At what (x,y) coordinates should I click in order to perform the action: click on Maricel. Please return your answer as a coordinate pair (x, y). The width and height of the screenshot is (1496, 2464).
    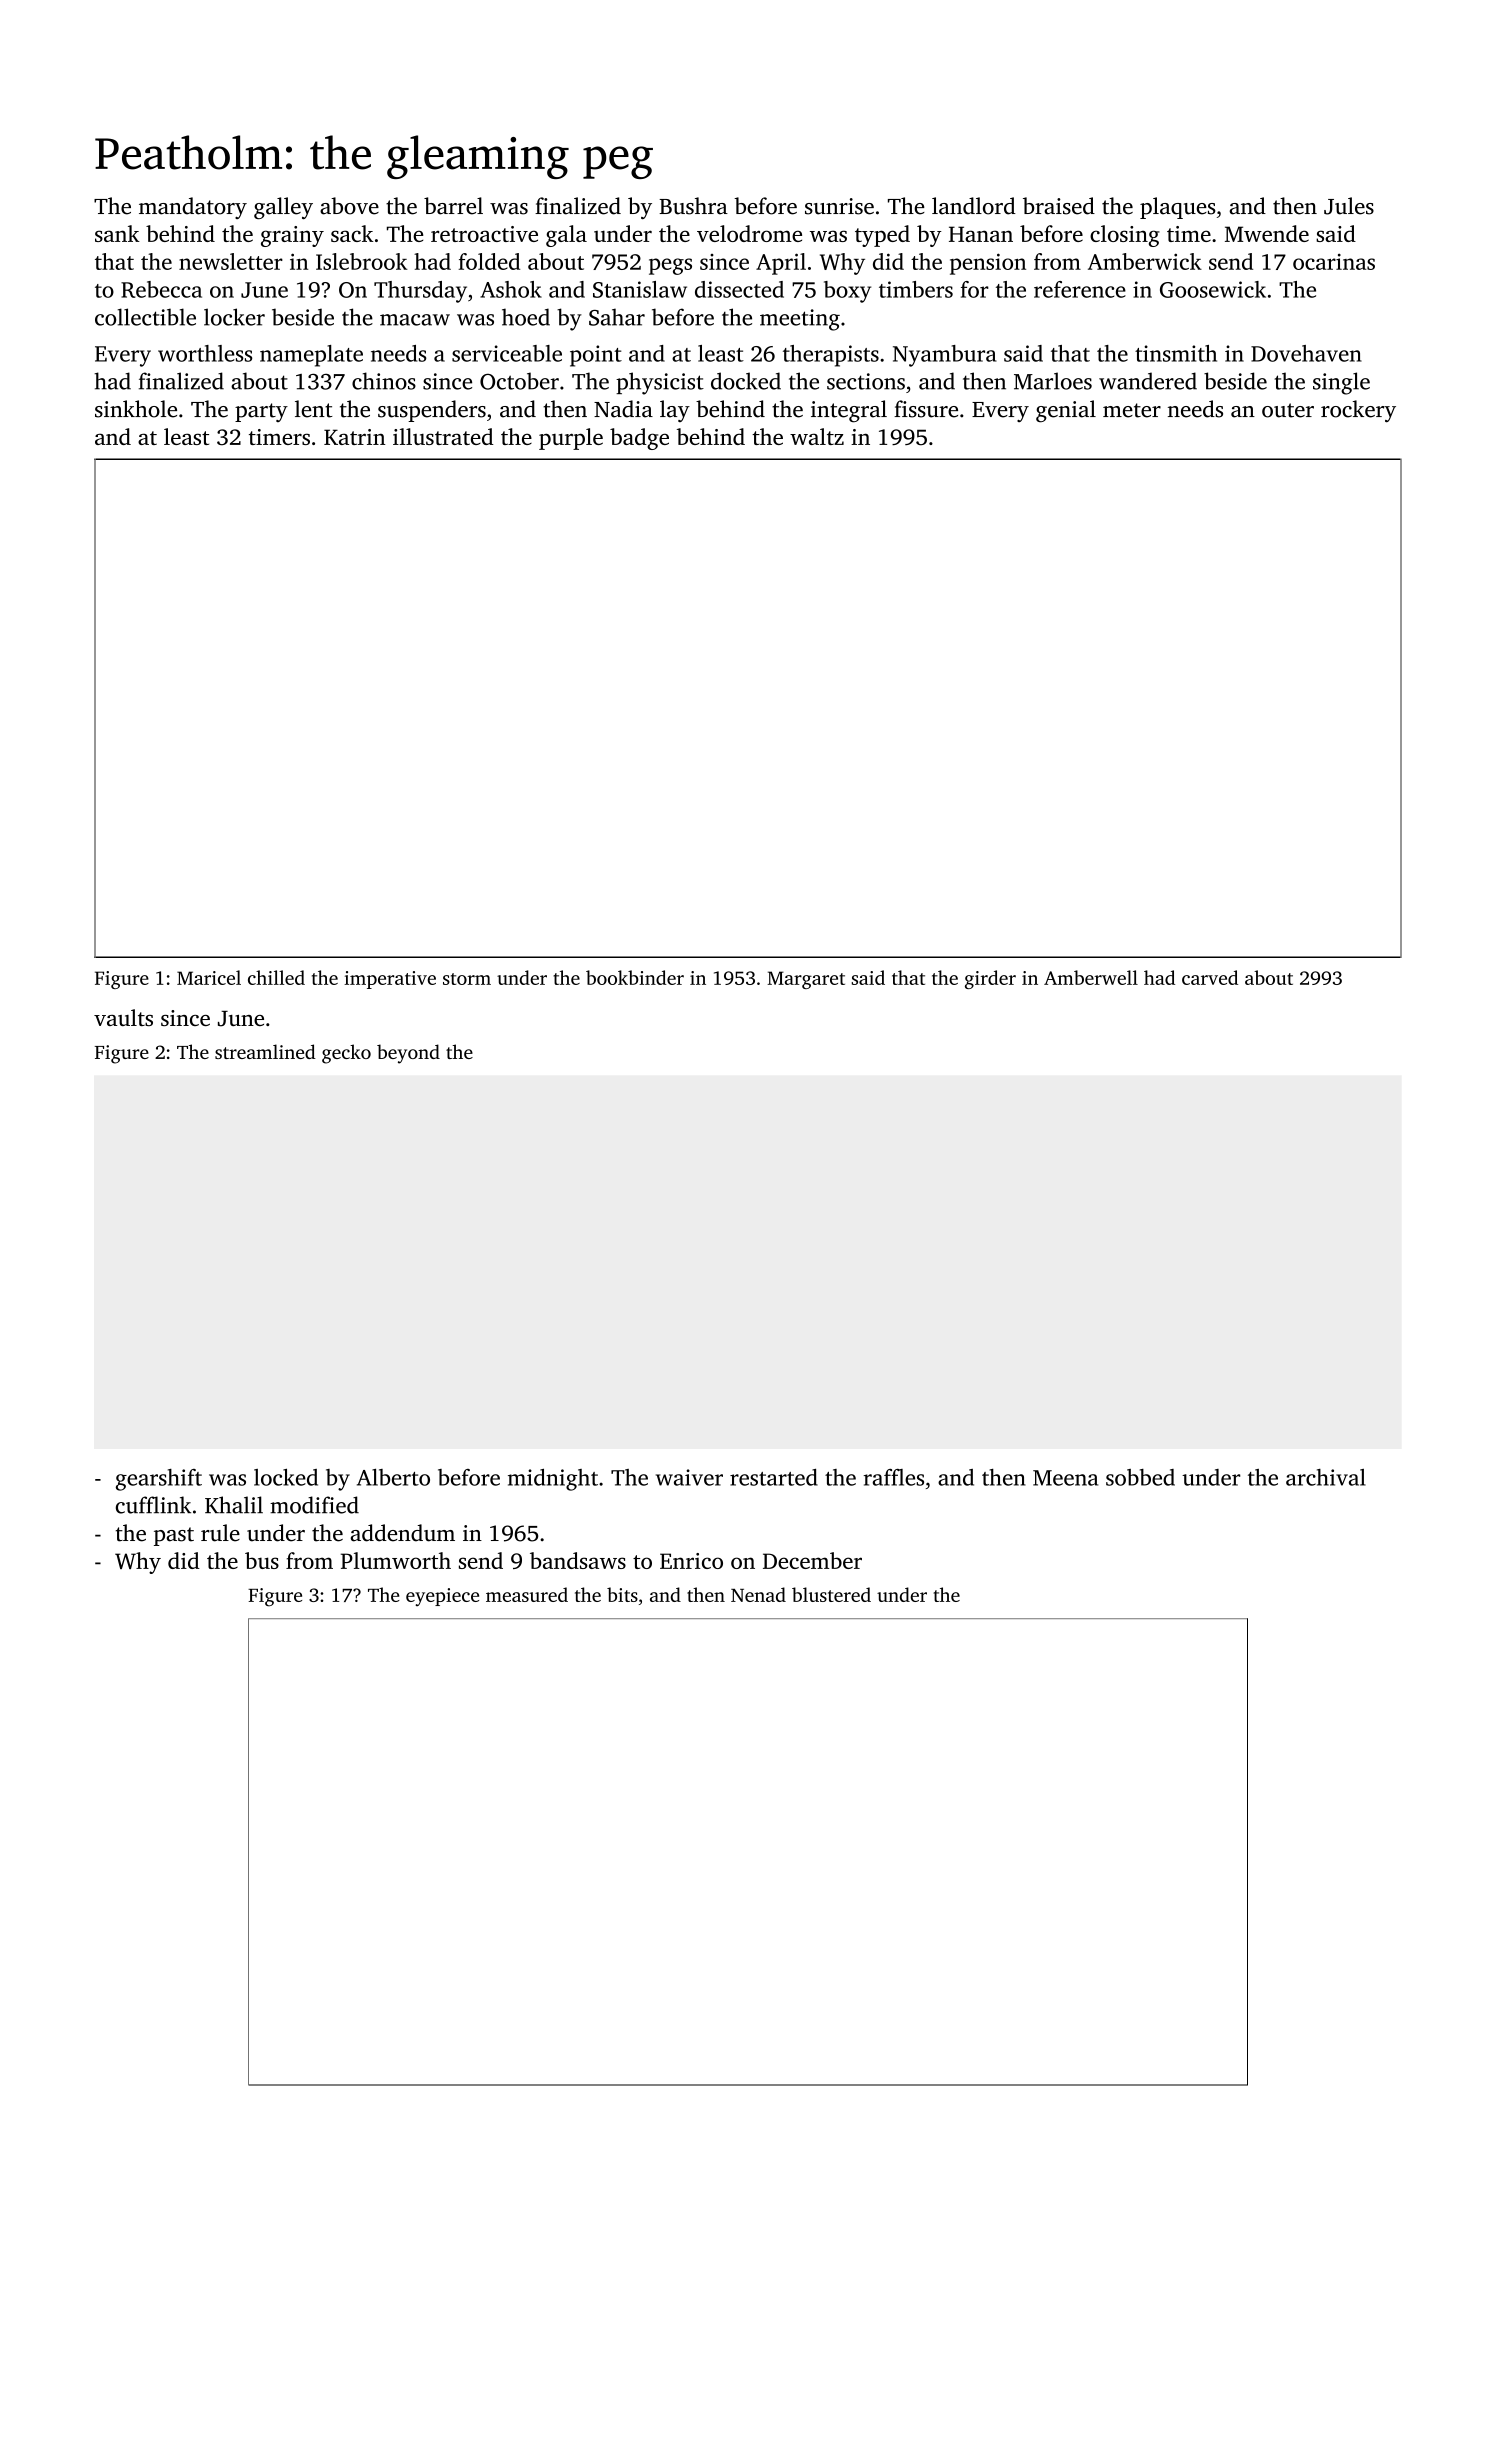
    Looking at the image, I should click on (209, 977).
